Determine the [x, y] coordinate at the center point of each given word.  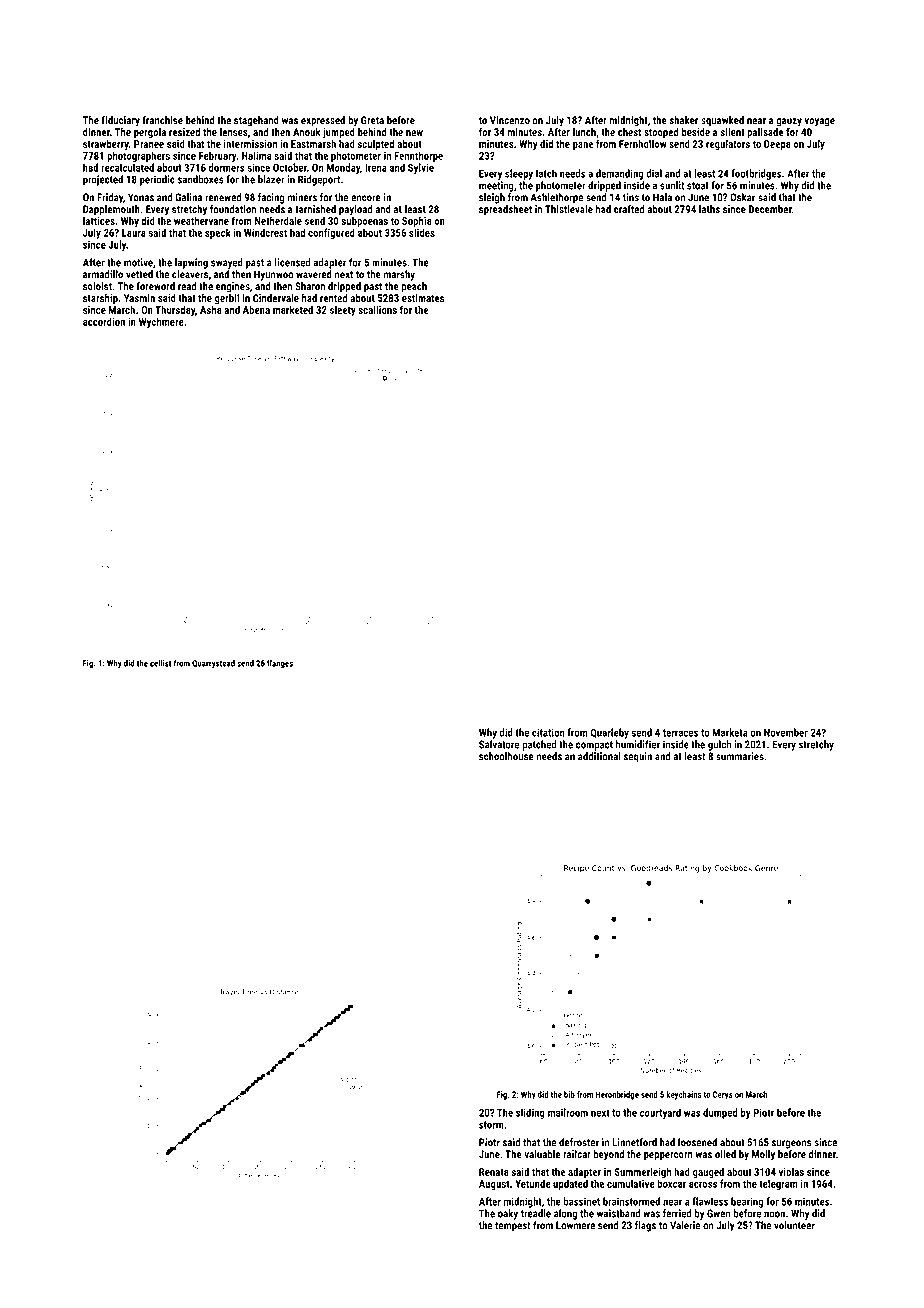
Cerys [723, 1095]
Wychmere [161, 322]
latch [546, 173]
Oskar [743, 197]
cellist [160, 663]
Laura [134, 233]
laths [709, 209]
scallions [377, 309]
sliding [530, 1113]
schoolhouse [506, 756]
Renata [494, 1172]
